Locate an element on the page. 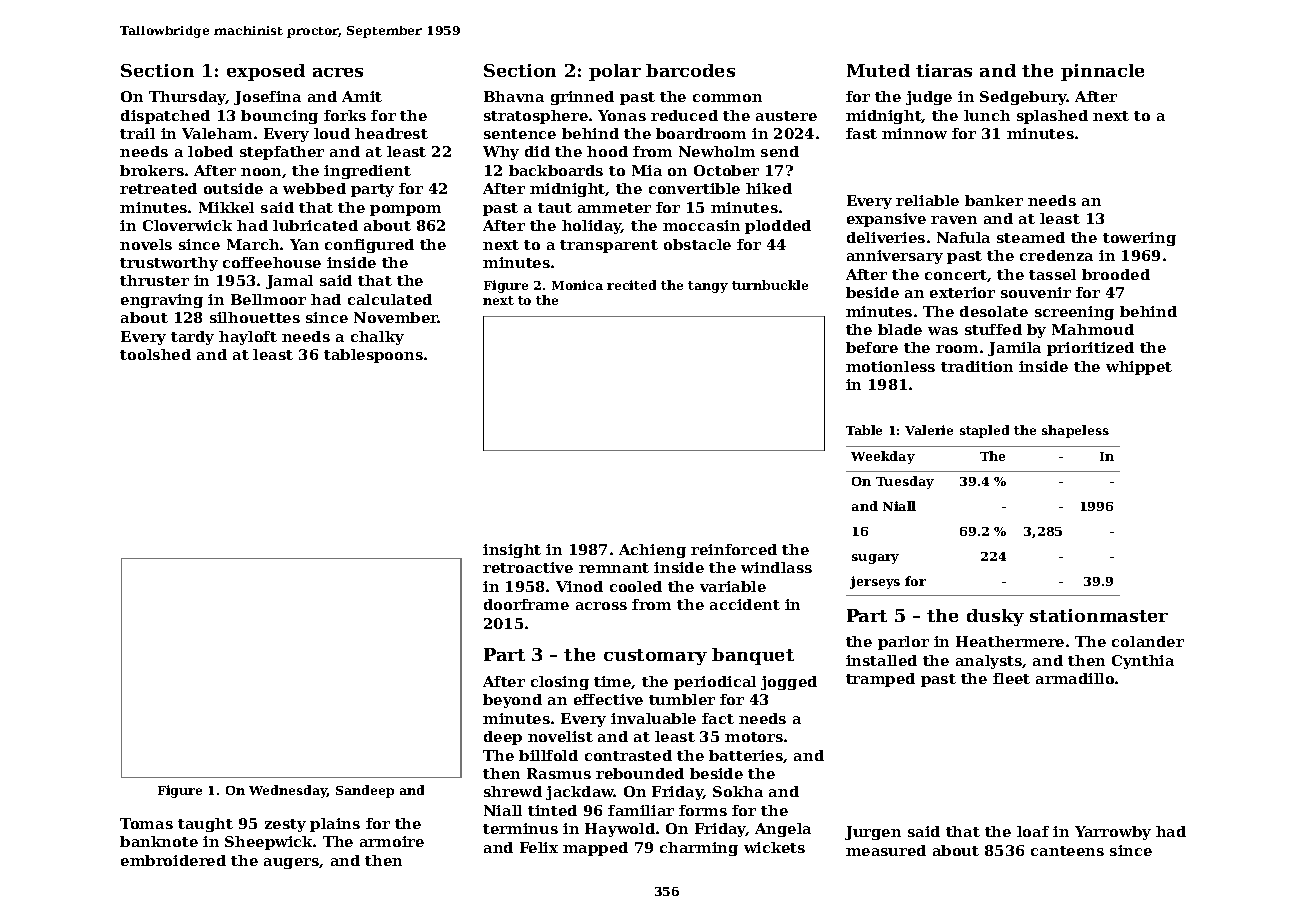  beyond is located at coordinates (512, 701).
